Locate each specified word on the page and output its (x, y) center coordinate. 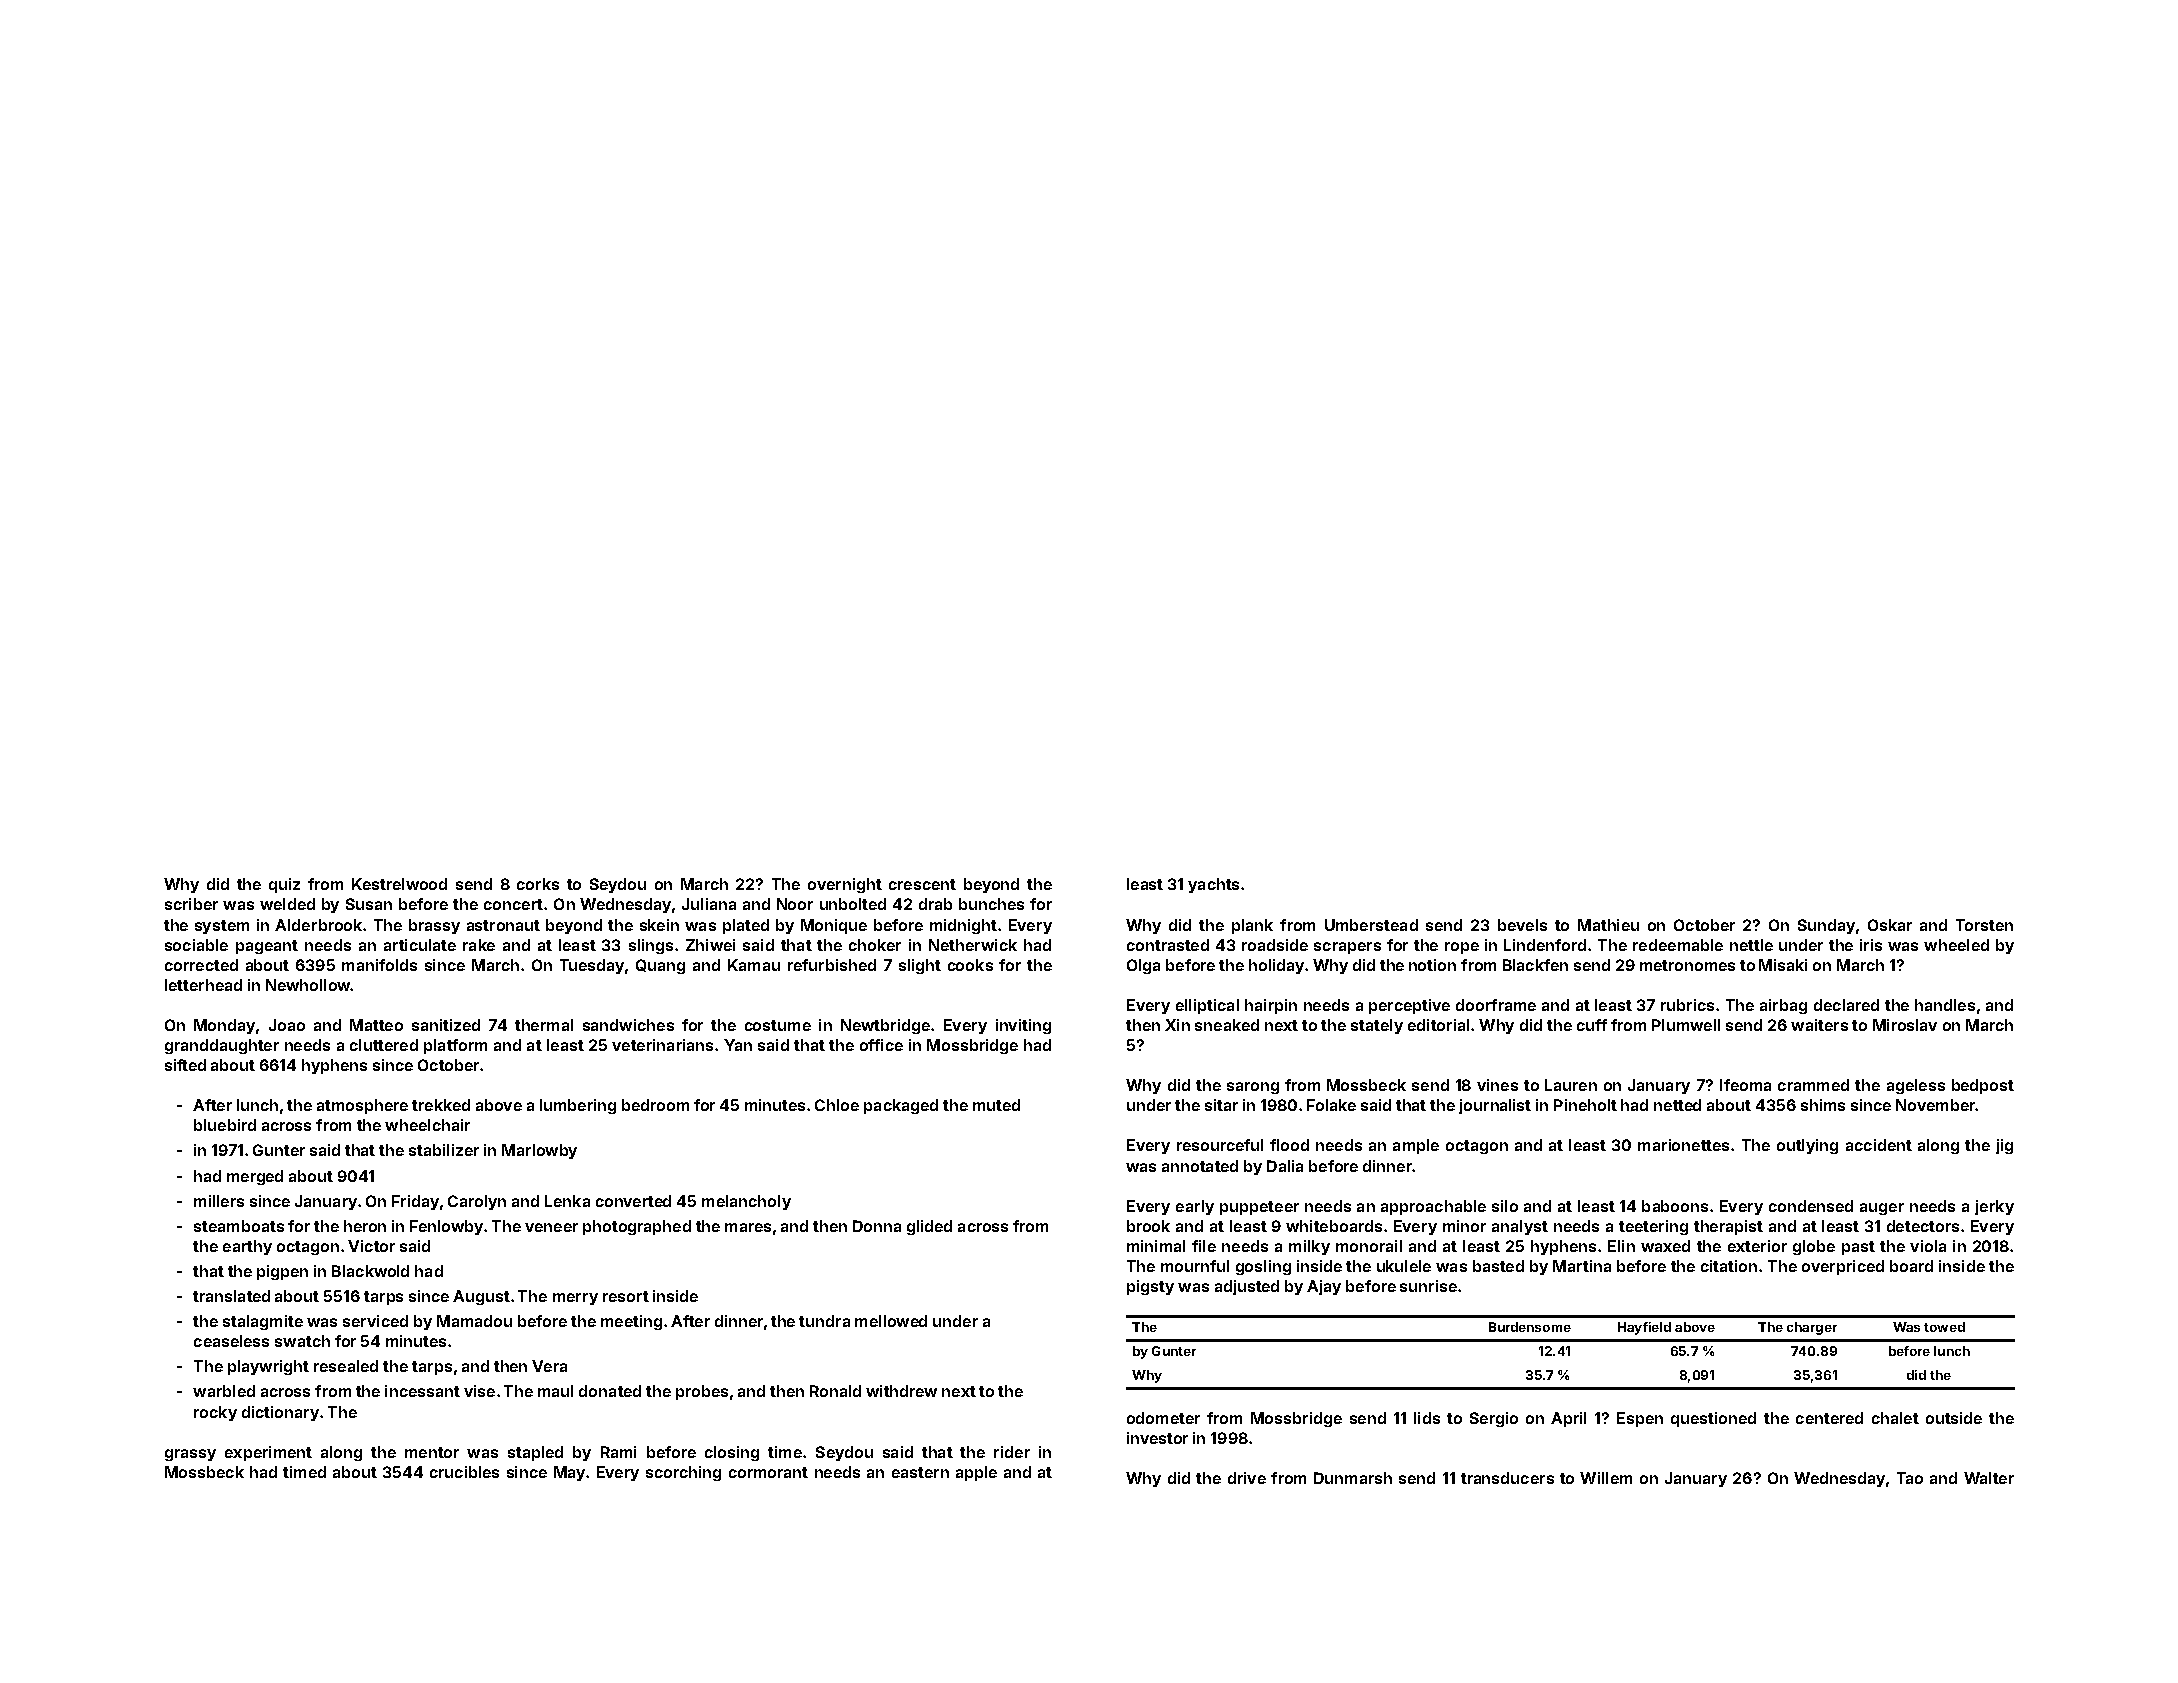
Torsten (1984, 925)
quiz (284, 885)
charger (1812, 1328)
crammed (1813, 1085)
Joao (287, 1025)
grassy (190, 1455)
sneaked (1227, 1025)
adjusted (1247, 1287)
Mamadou (474, 1321)
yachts (1213, 885)
